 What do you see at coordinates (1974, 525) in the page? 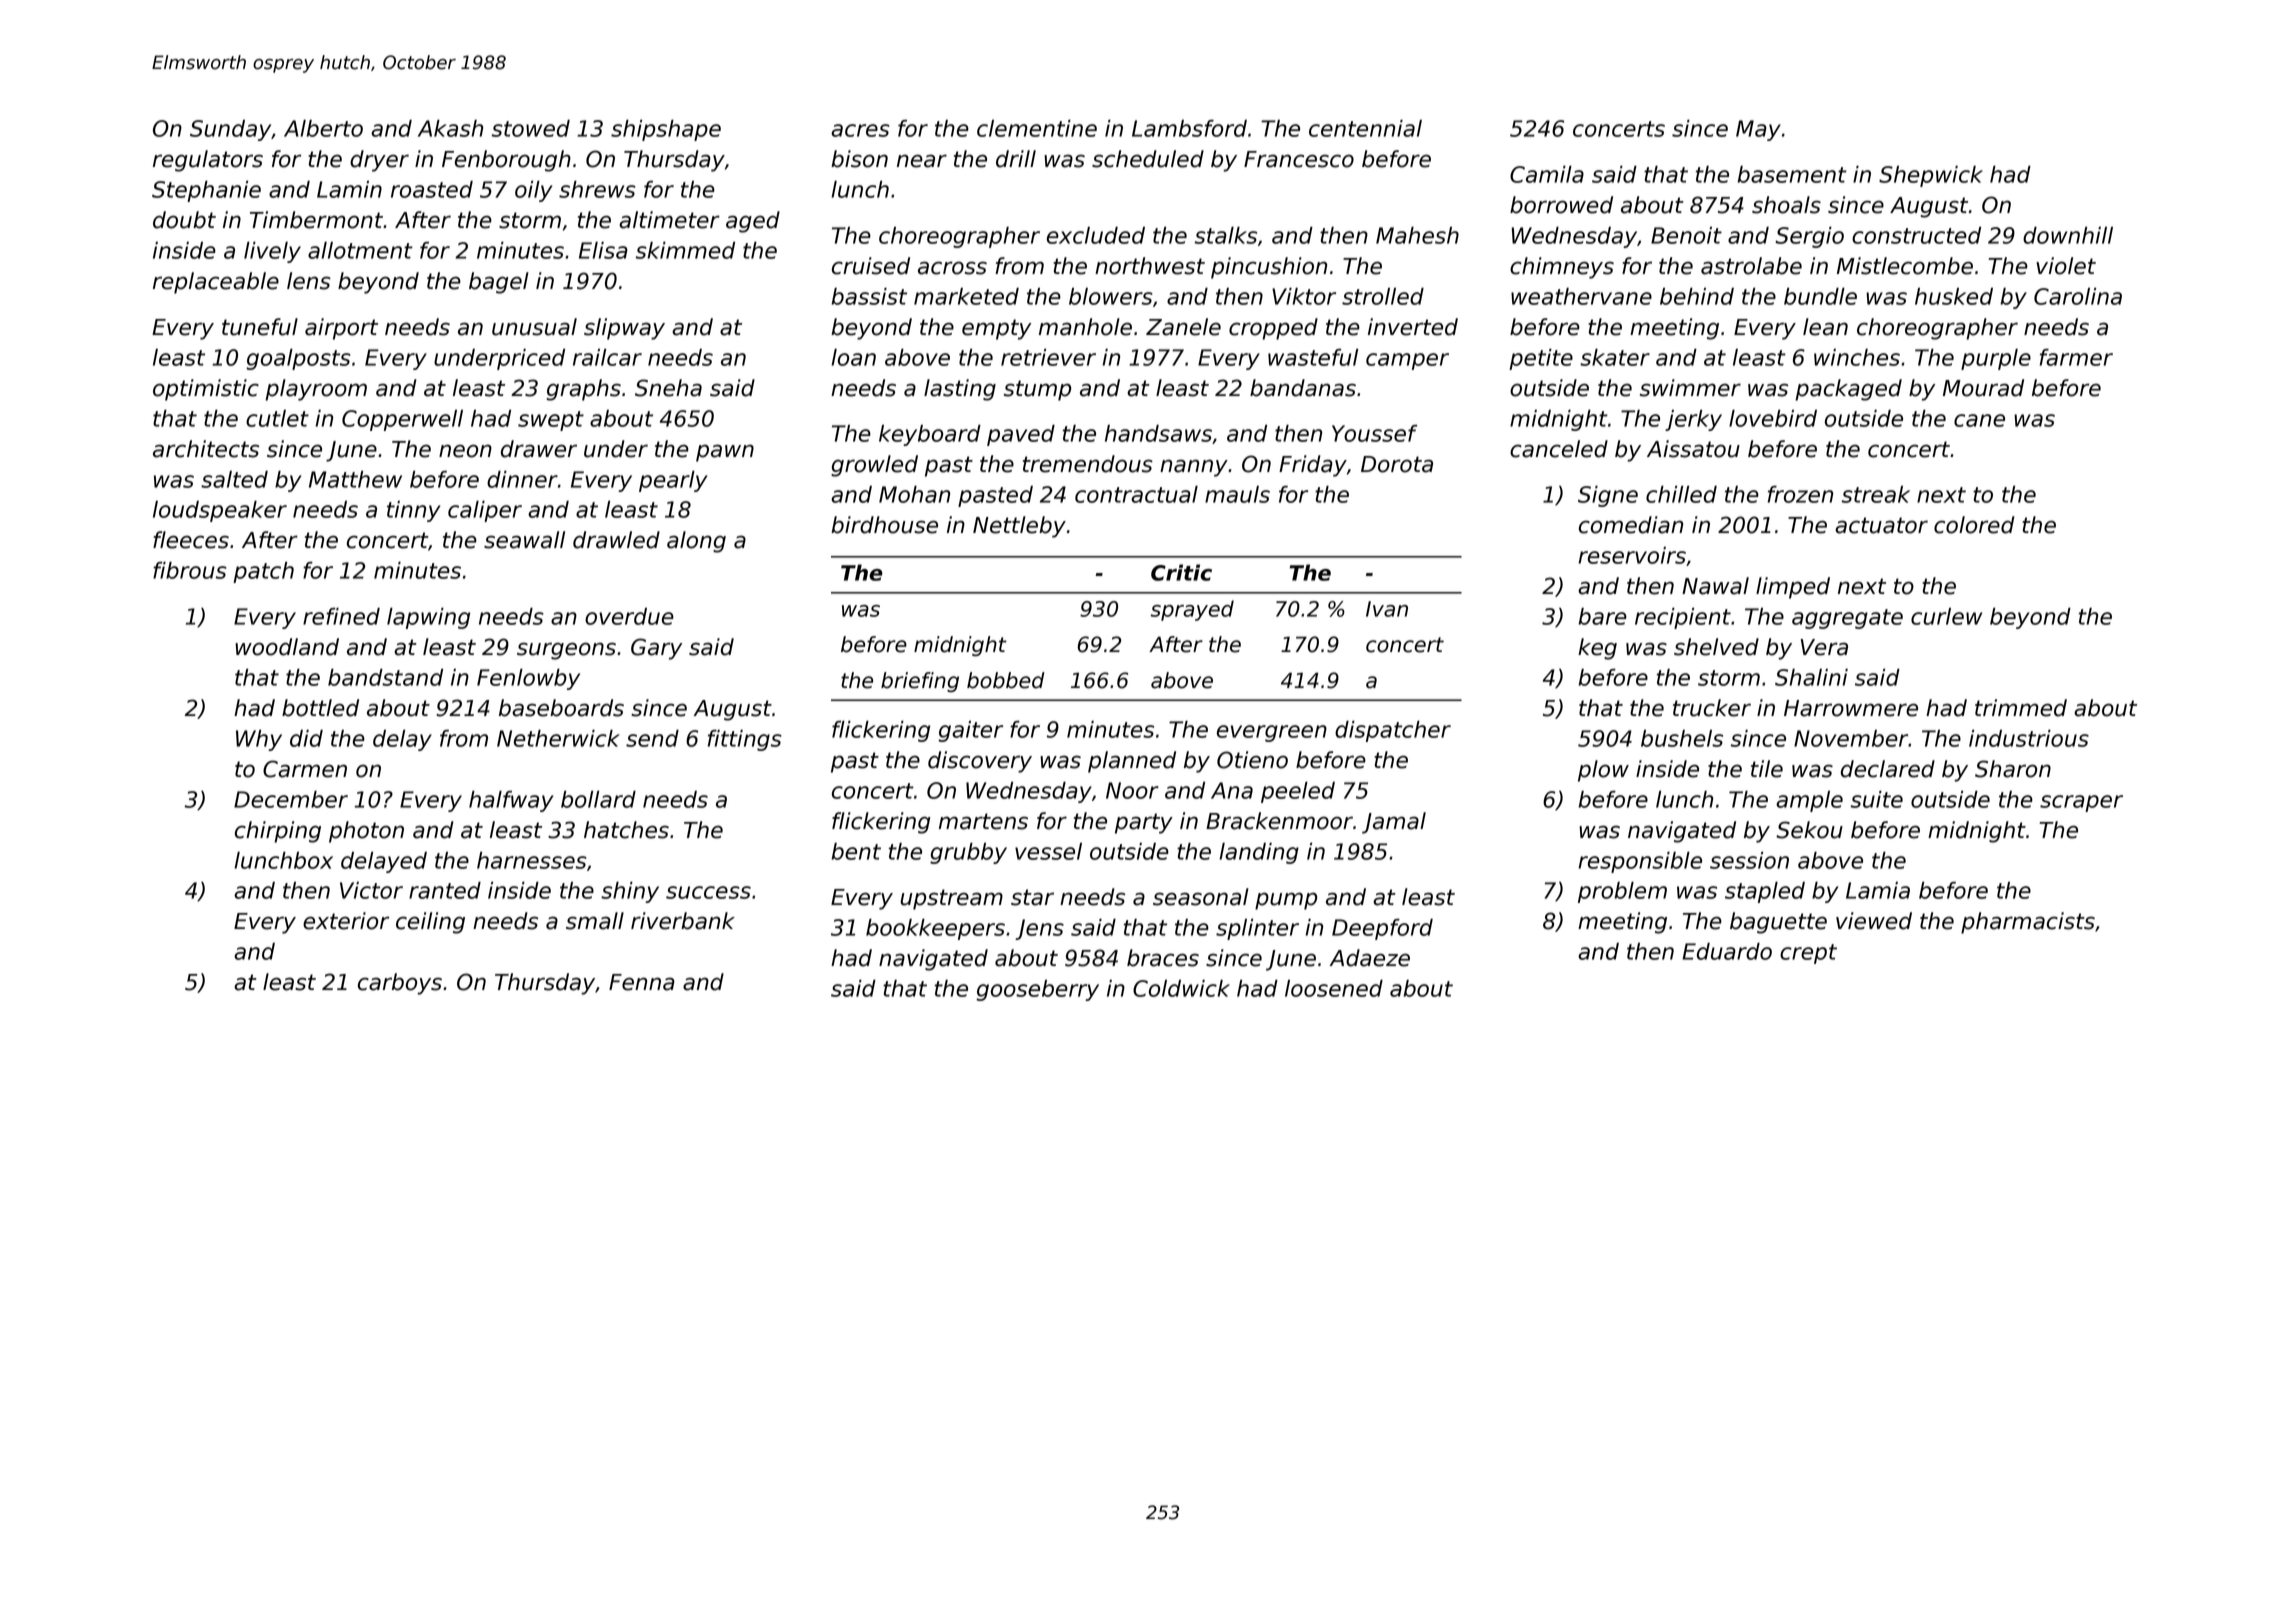
I see `colored` at bounding box center [1974, 525].
